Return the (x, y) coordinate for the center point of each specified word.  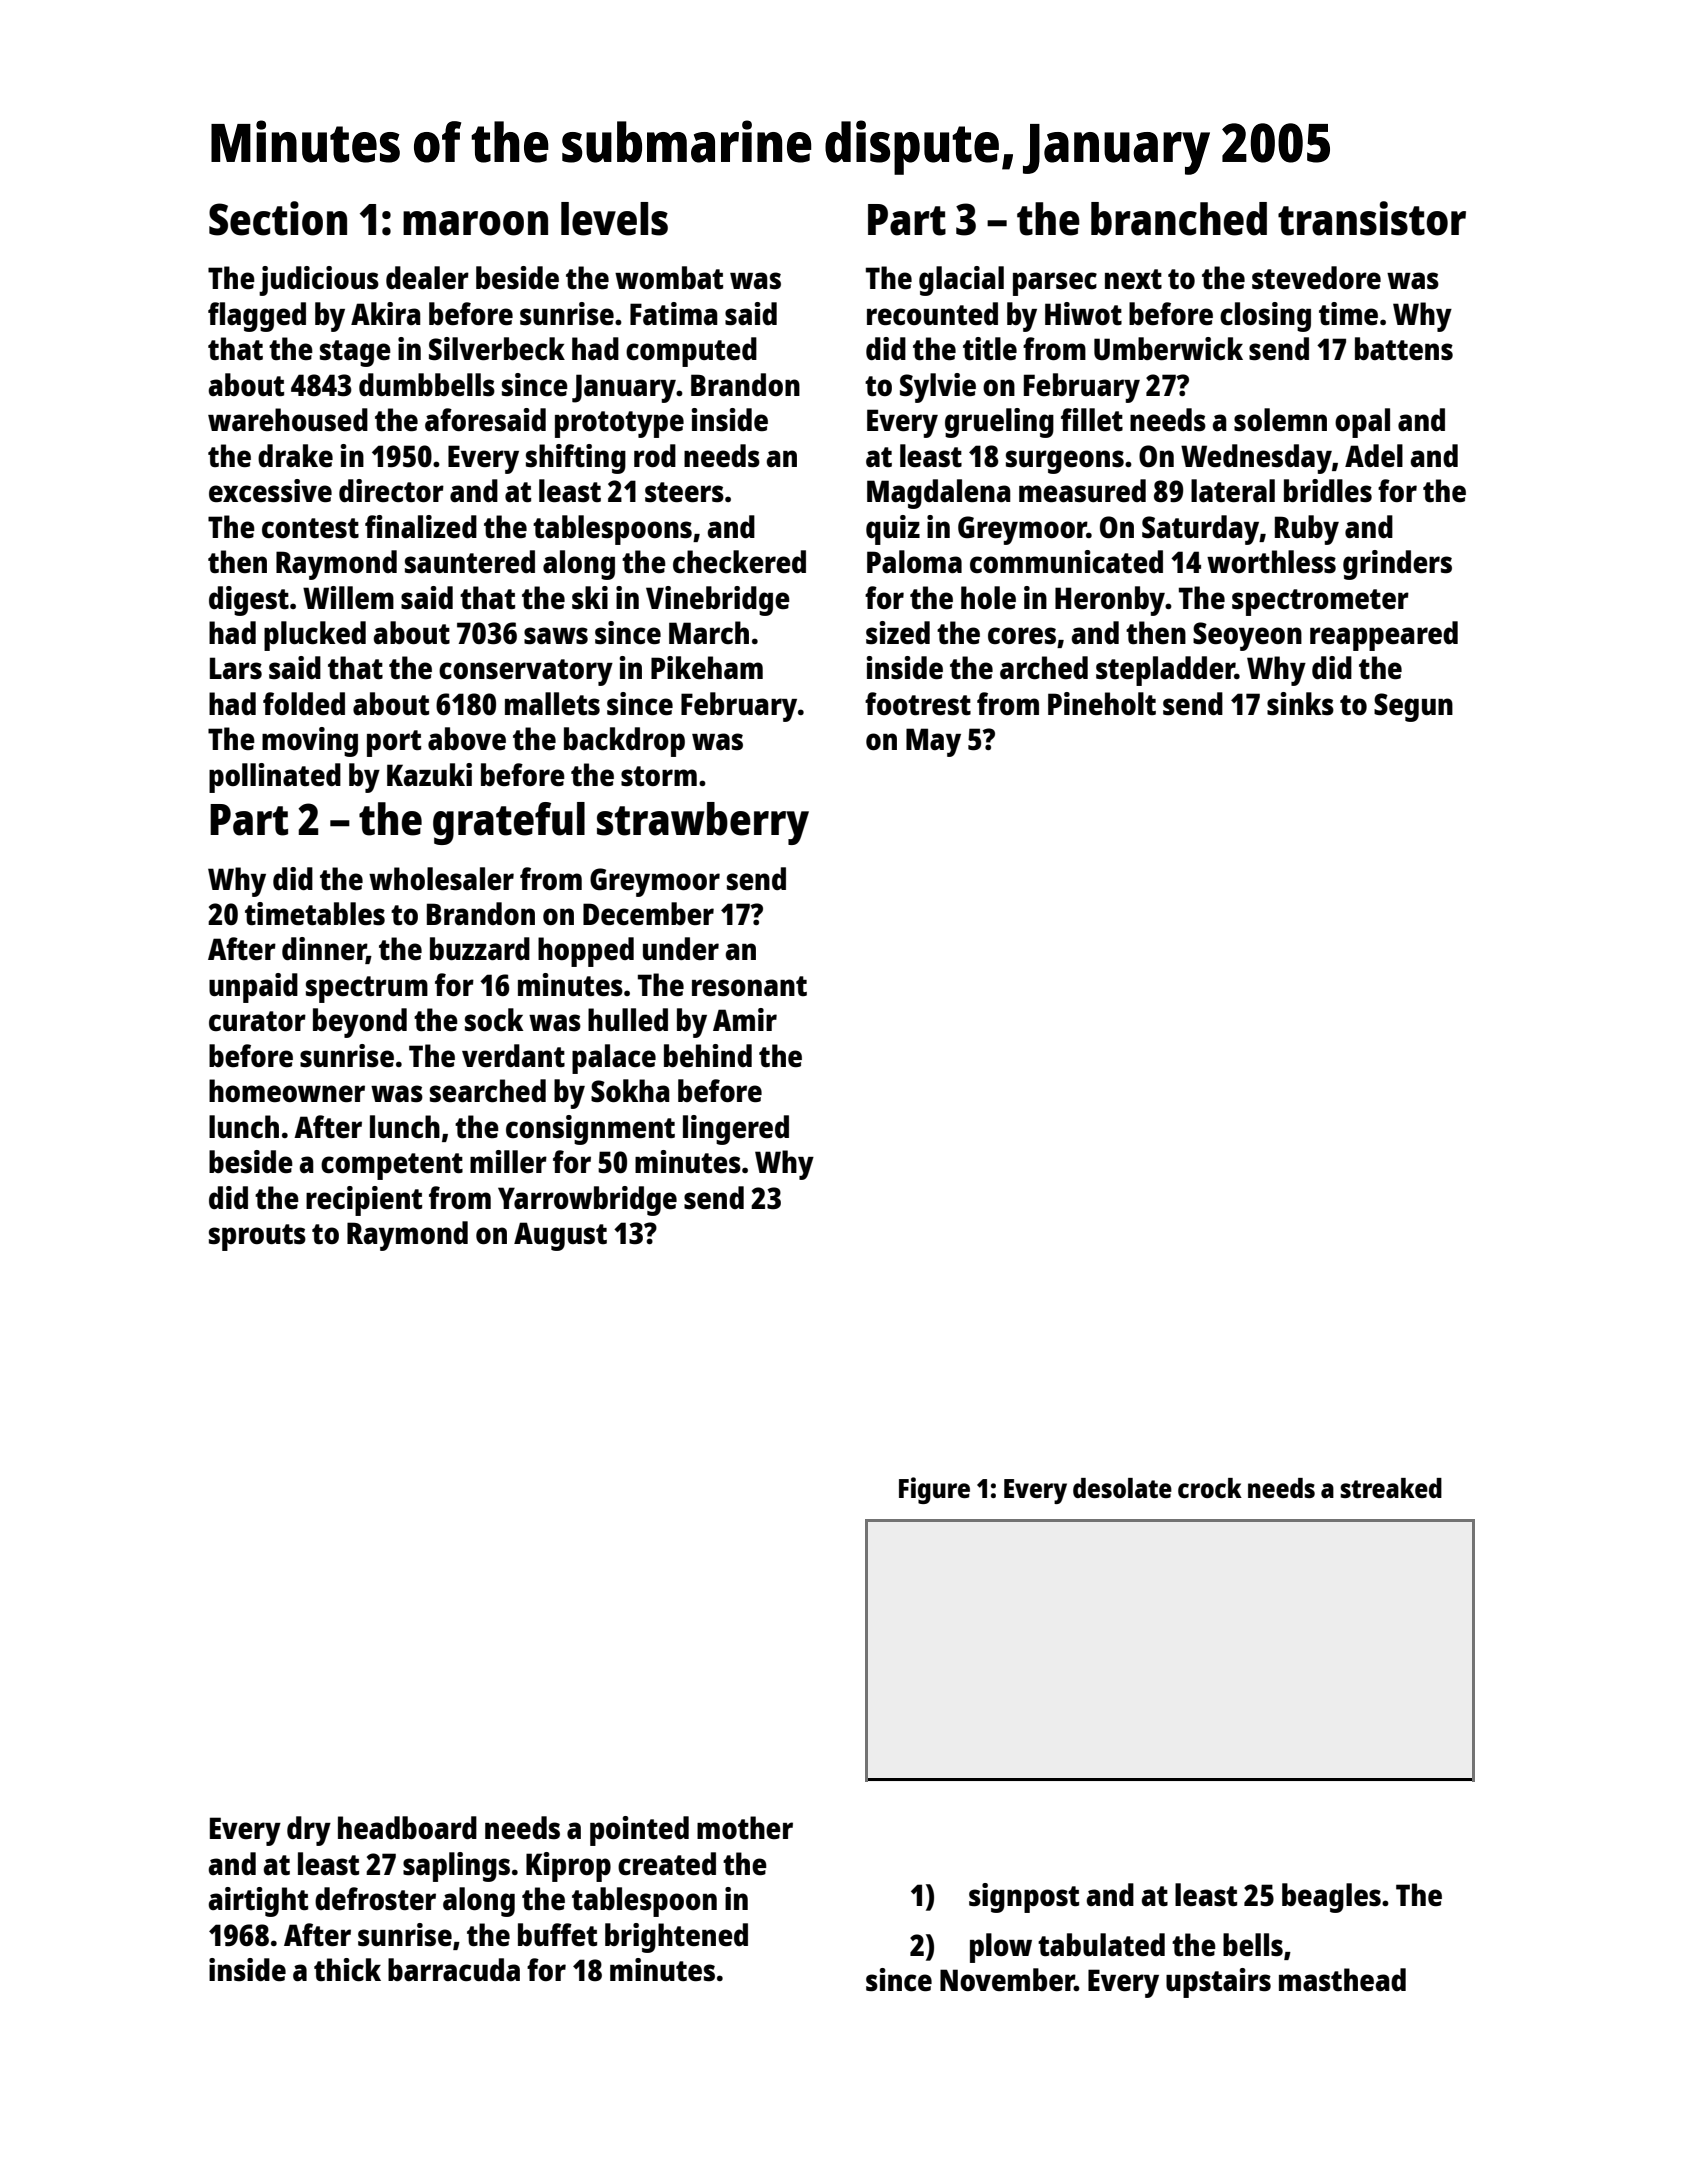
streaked (1391, 1488)
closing (1265, 317)
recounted (932, 313)
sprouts (257, 1237)
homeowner (287, 1090)
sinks (1300, 704)
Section (278, 218)
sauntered (470, 561)
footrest (918, 703)
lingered (736, 1130)
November (1007, 1979)
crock (1210, 1488)
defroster (375, 1899)
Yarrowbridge (587, 1201)
